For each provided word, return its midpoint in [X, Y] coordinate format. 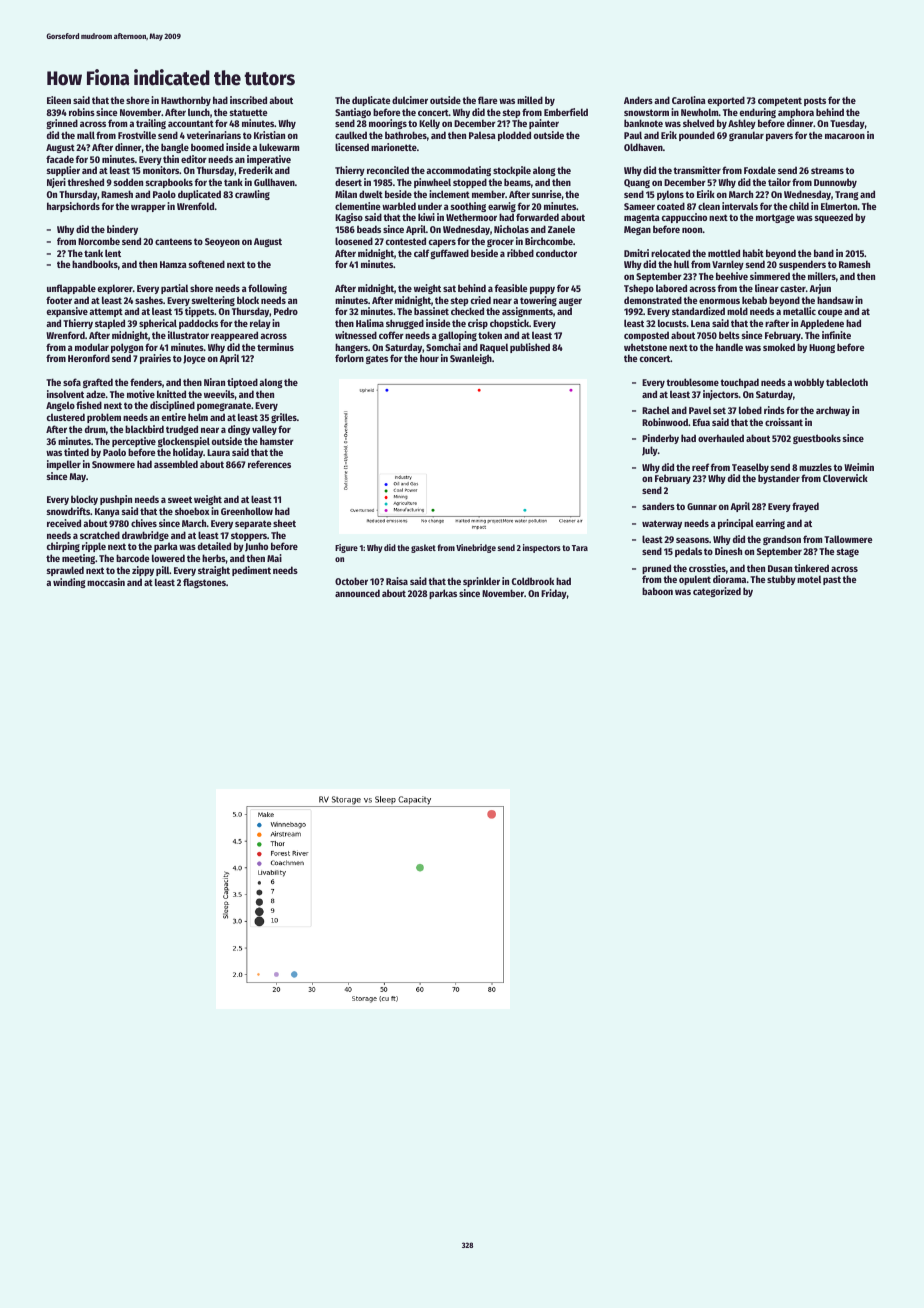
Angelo [60, 406]
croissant [784, 422]
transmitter [697, 170]
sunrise [547, 194]
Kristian [269, 135]
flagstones [204, 583]
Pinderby [660, 439]
